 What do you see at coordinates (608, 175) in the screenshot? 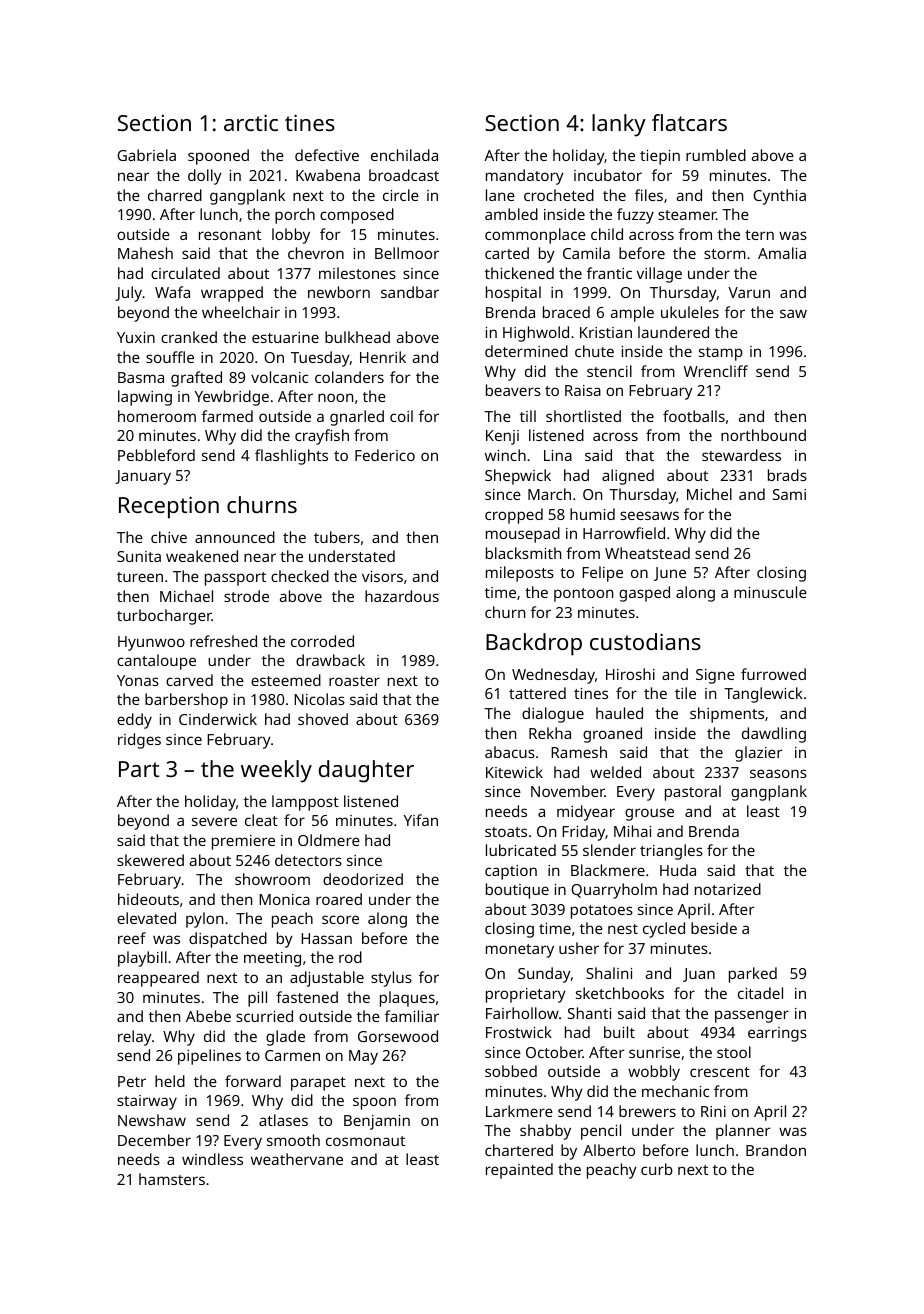
I see `incubator` at bounding box center [608, 175].
